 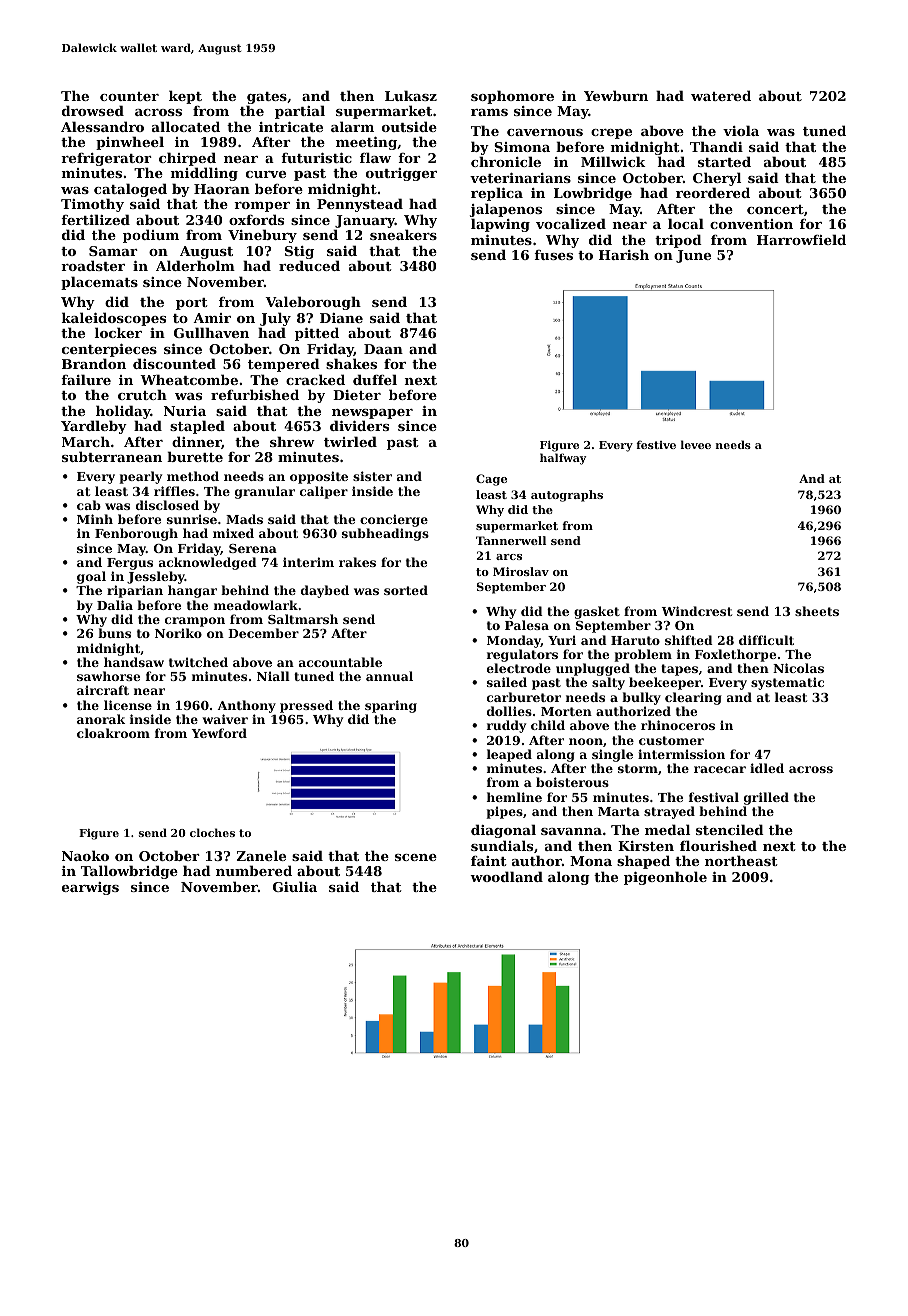 What do you see at coordinates (267, 98) in the screenshot?
I see `gates` at bounding box center [267, 98].
